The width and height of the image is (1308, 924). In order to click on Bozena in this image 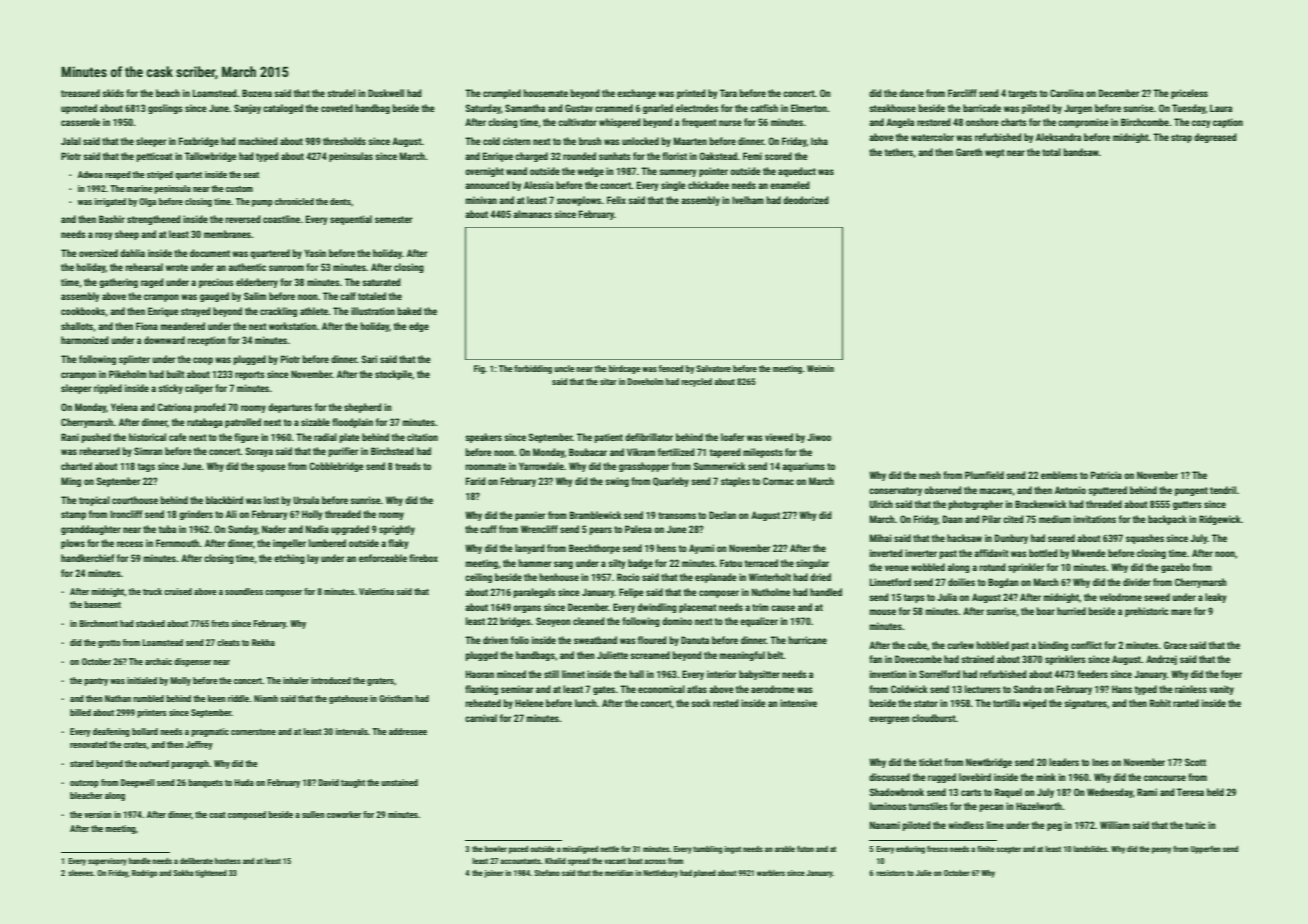, I will do `click(257, 93)`.
